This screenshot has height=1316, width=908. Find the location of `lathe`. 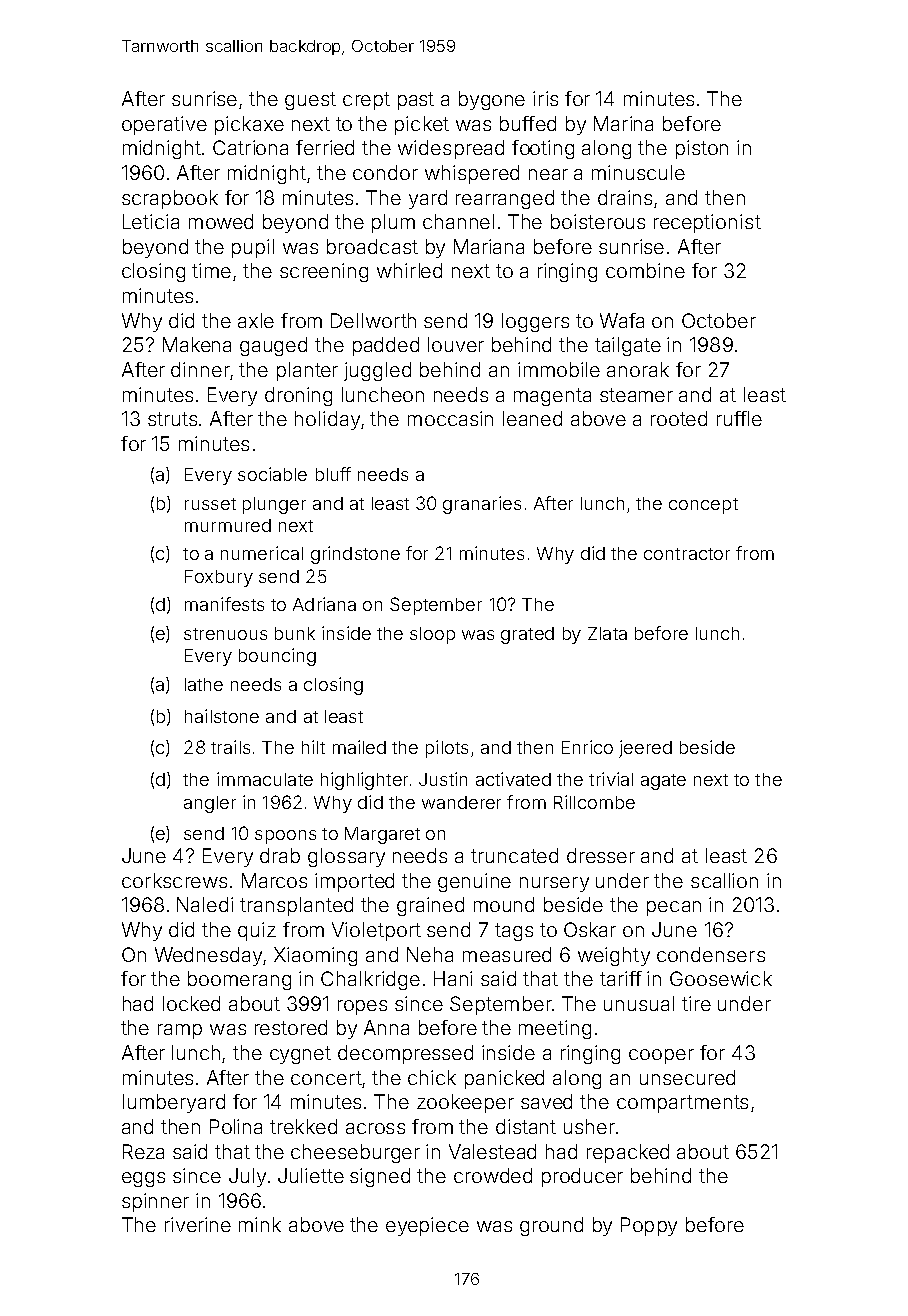

lathe is located at coordinates (204, 684).
